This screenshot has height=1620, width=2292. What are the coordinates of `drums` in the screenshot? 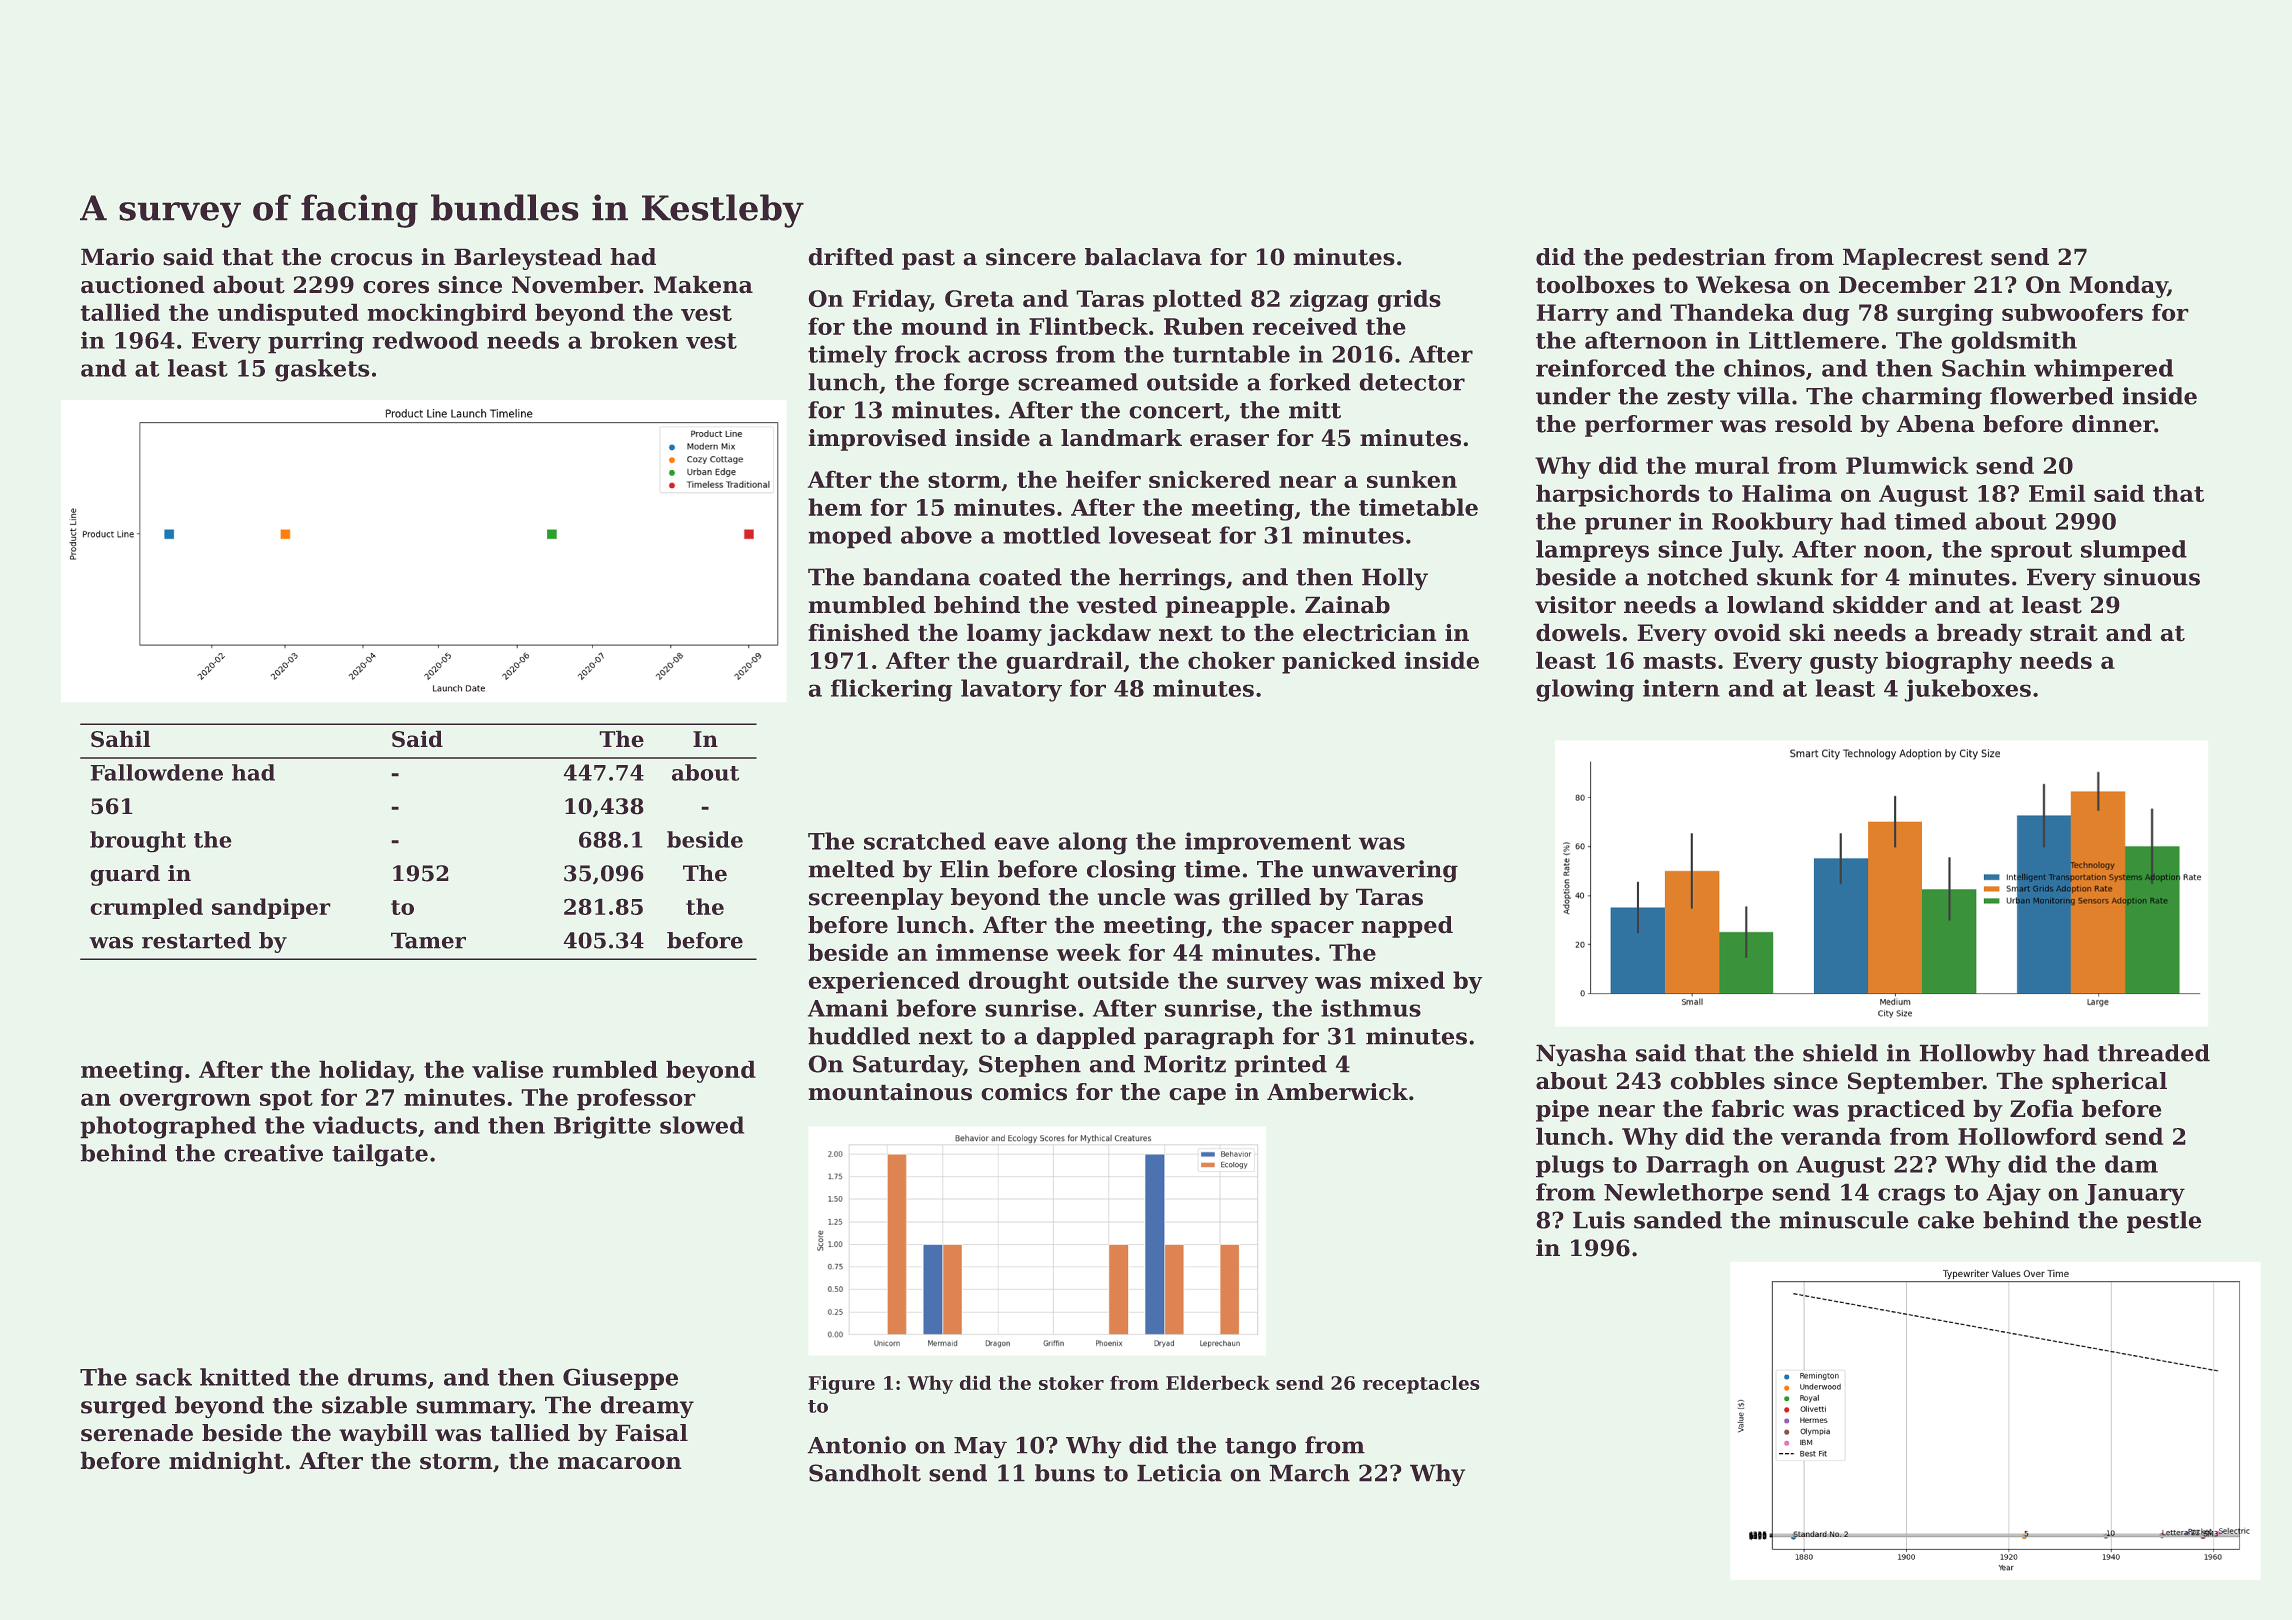 It's located at (387, 1377).
